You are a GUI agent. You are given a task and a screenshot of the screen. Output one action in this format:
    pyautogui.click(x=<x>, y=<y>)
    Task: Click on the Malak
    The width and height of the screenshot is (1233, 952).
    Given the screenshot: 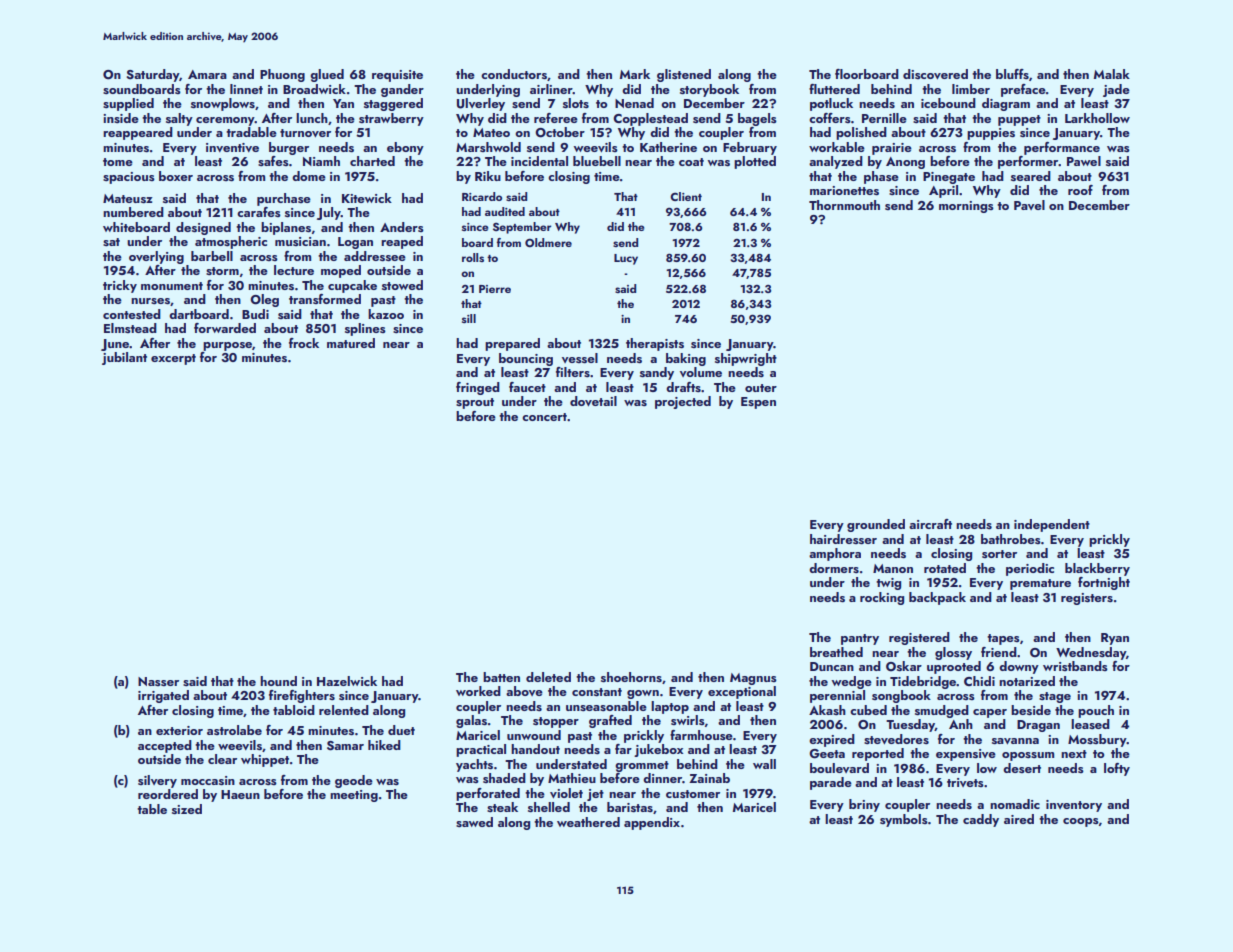 What is the action you would take?
    pyautogui.click(x=1112, y=74)
